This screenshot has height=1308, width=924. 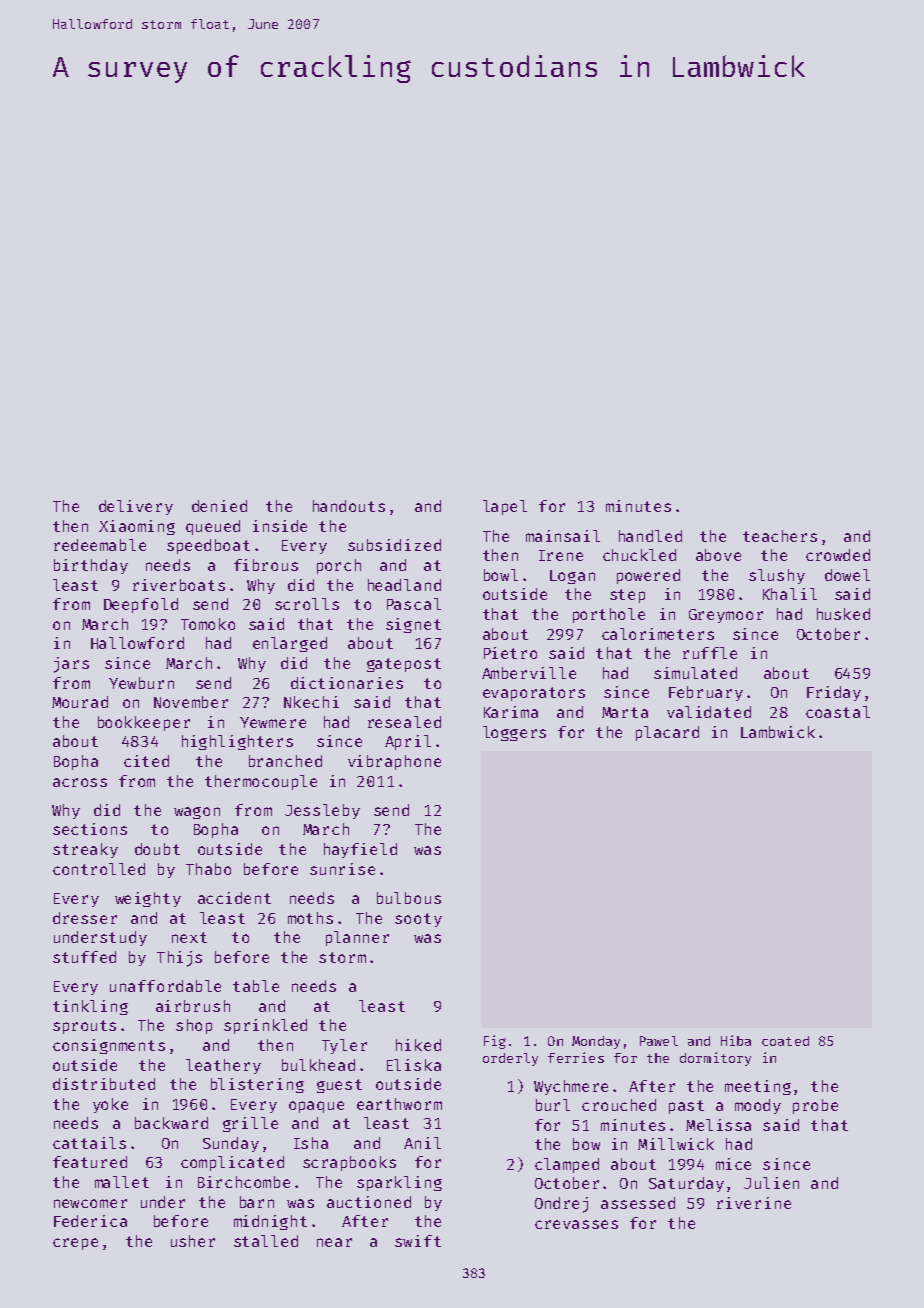 I want to click on Friday, so click(x=834, y=693).
